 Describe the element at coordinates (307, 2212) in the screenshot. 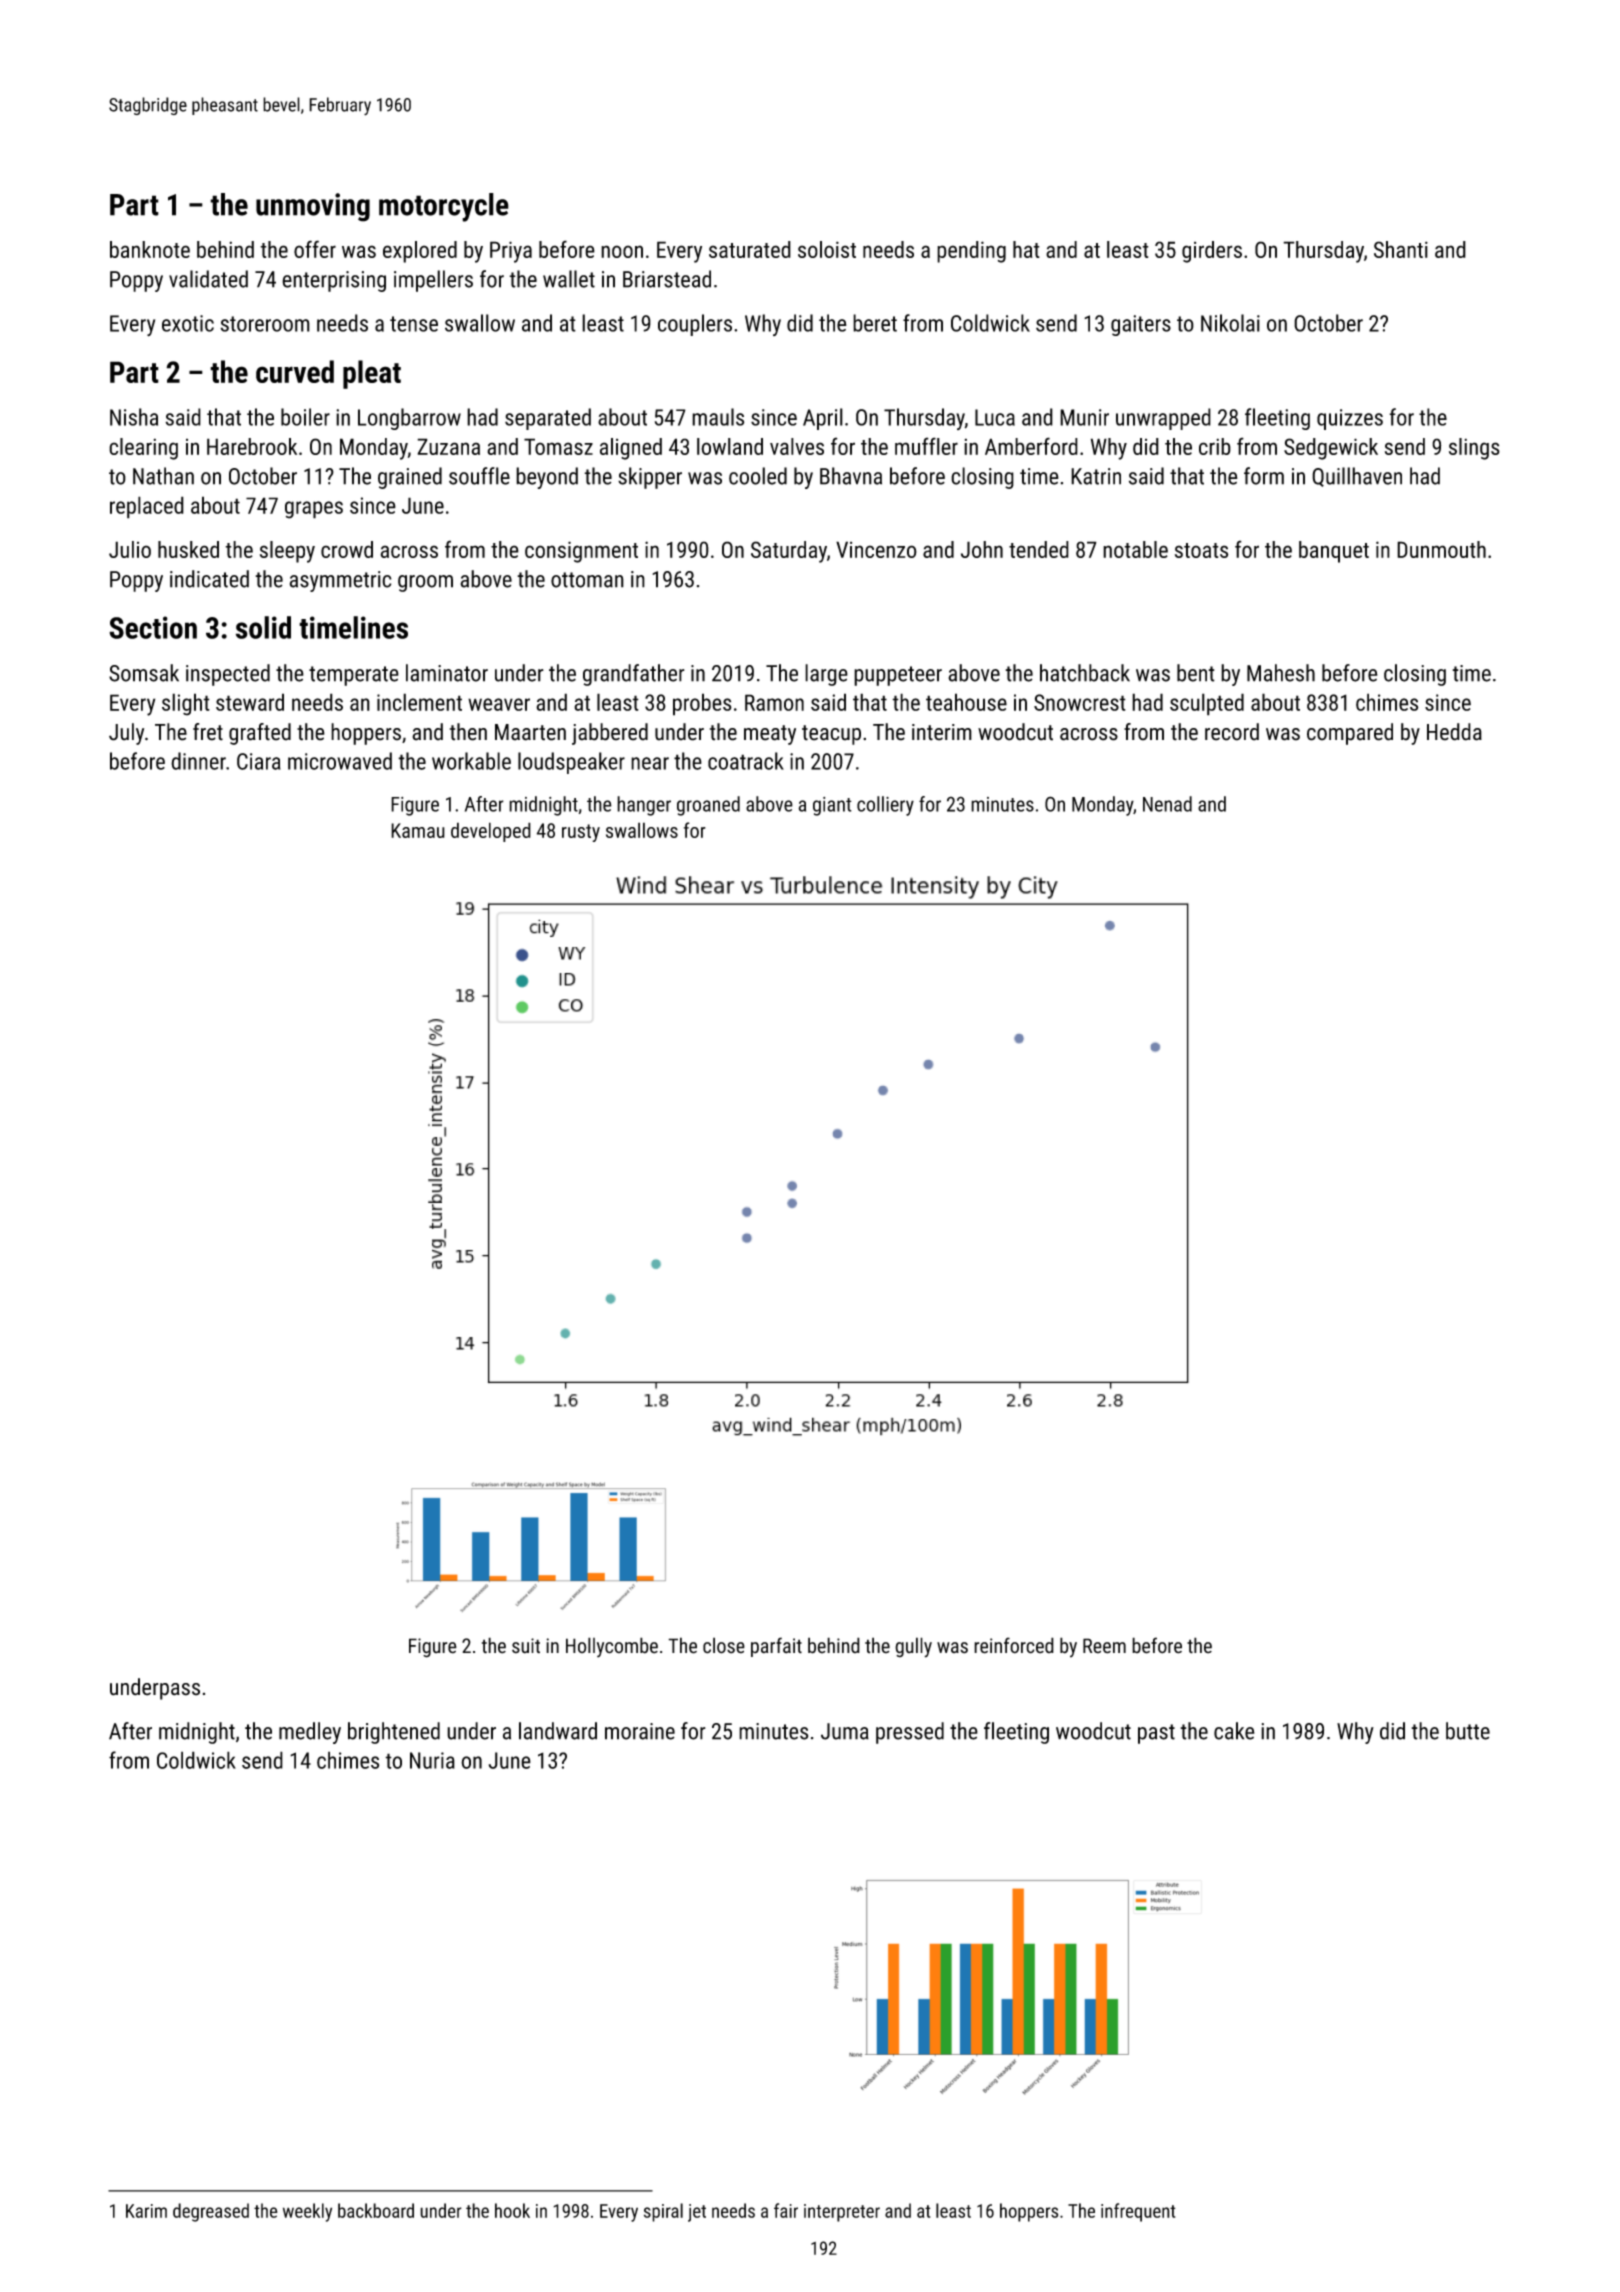

I see `weekly` at that location.
